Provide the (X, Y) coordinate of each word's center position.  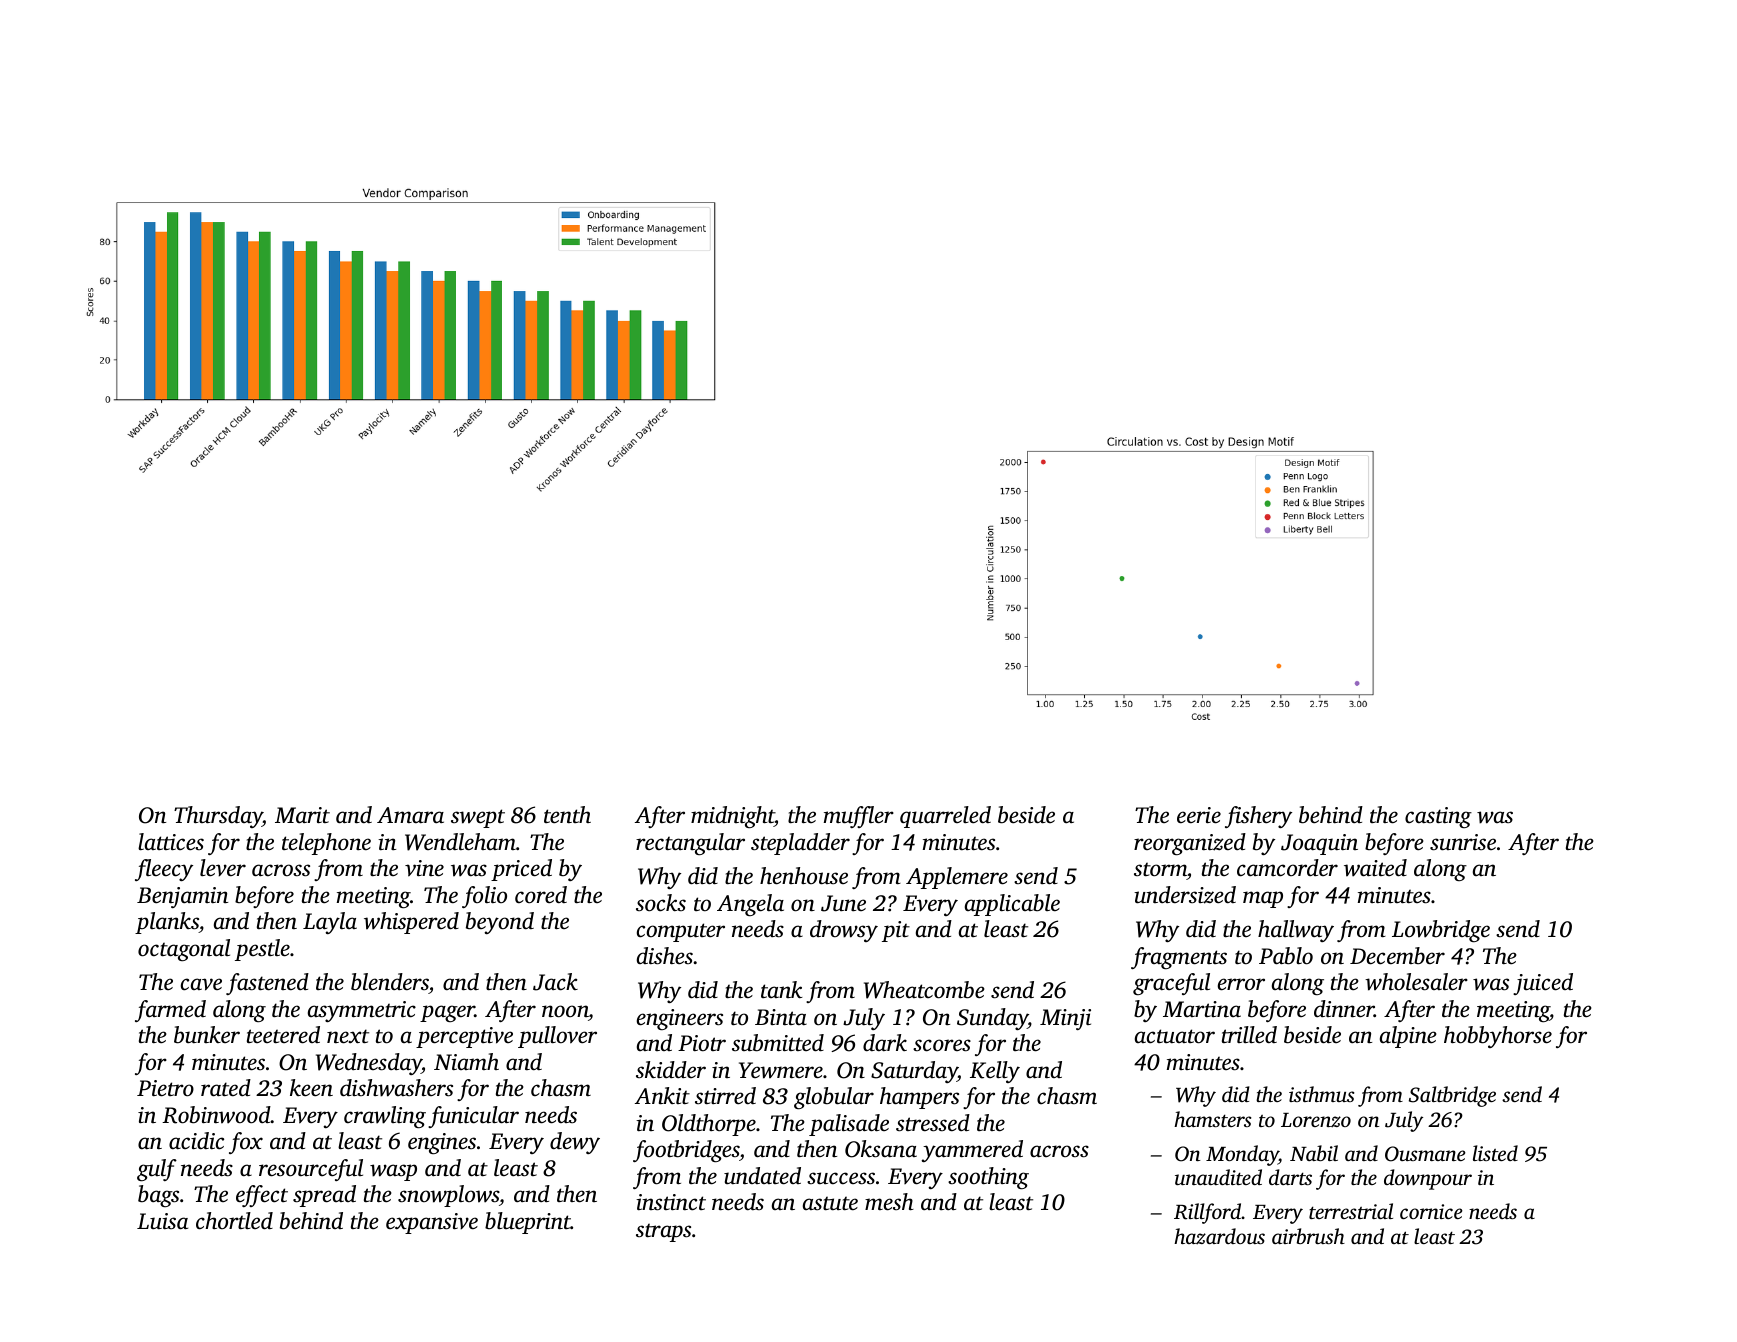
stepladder (800, 844)
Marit (302, 815)
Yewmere (781, 1070)
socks (661, 903)
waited (1375, 868)
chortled (234, 1221)
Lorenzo (1316, 1120)
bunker (207, 1035)
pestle (262, 950)
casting (1438, 817)
